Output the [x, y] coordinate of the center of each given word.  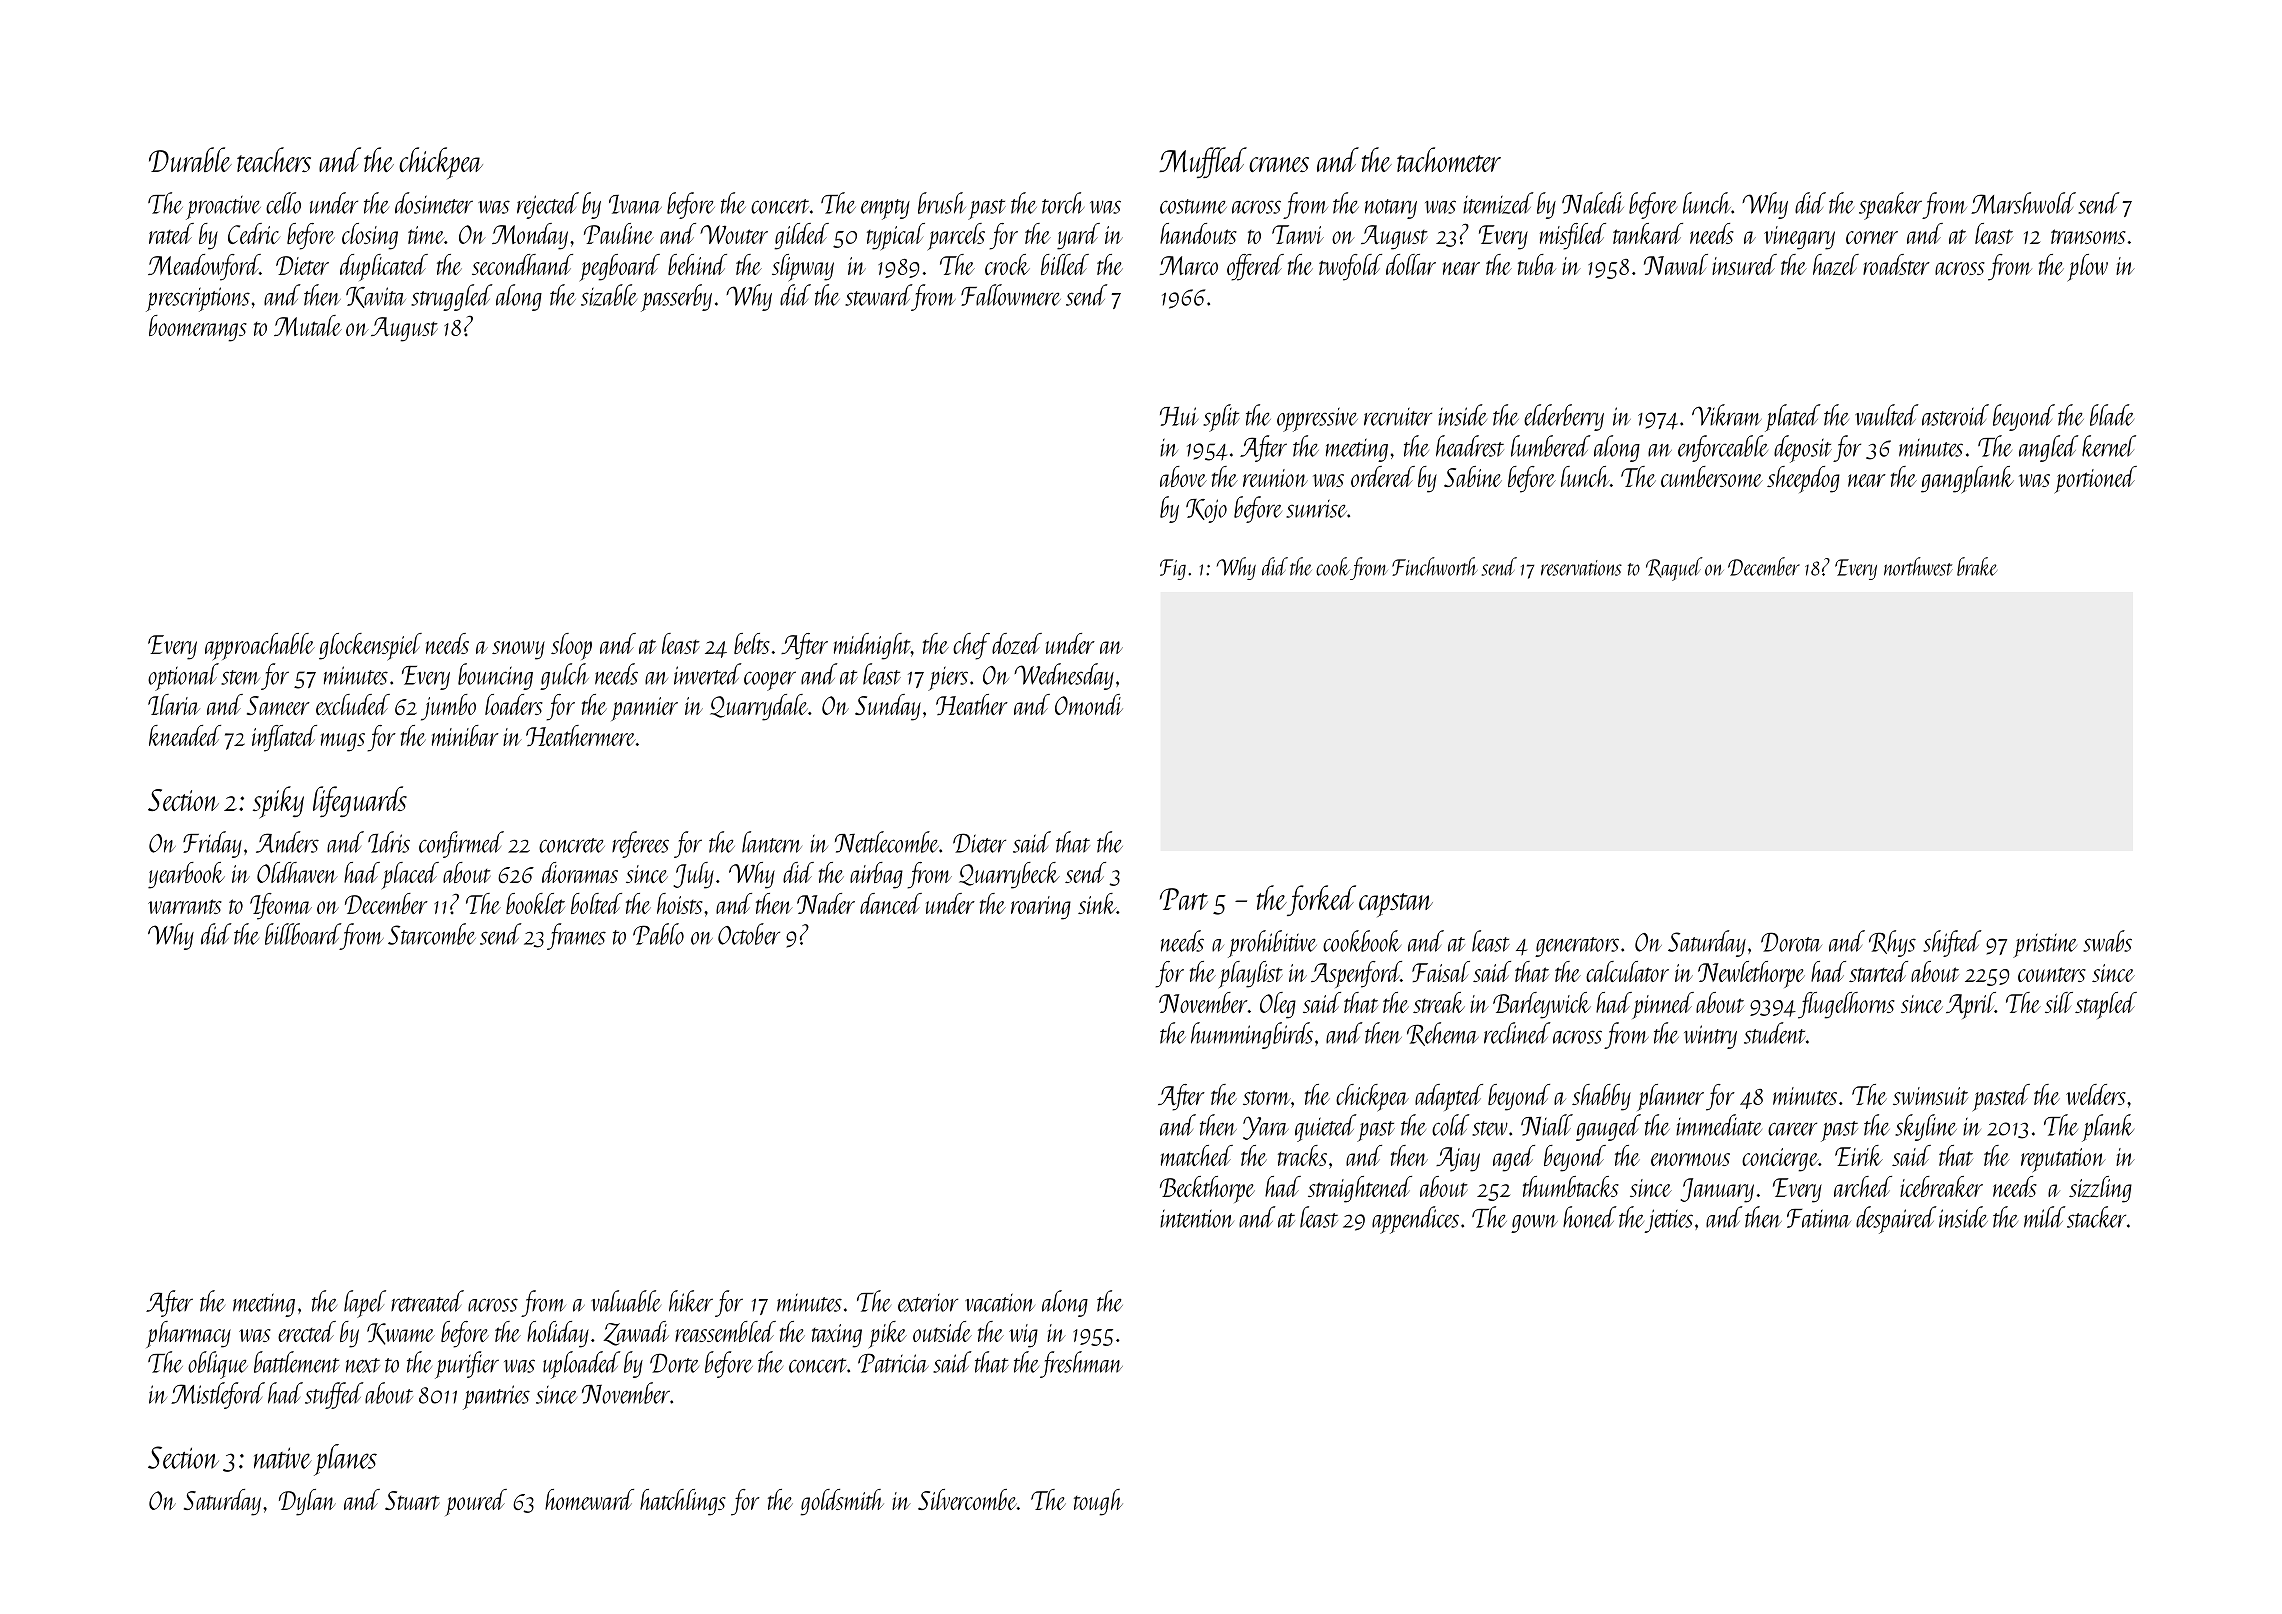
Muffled [1203, 162]
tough [1098, 1502]
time [426, 235]
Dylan [307, 1502]
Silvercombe [967, 1499]
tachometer [1449, 159]
